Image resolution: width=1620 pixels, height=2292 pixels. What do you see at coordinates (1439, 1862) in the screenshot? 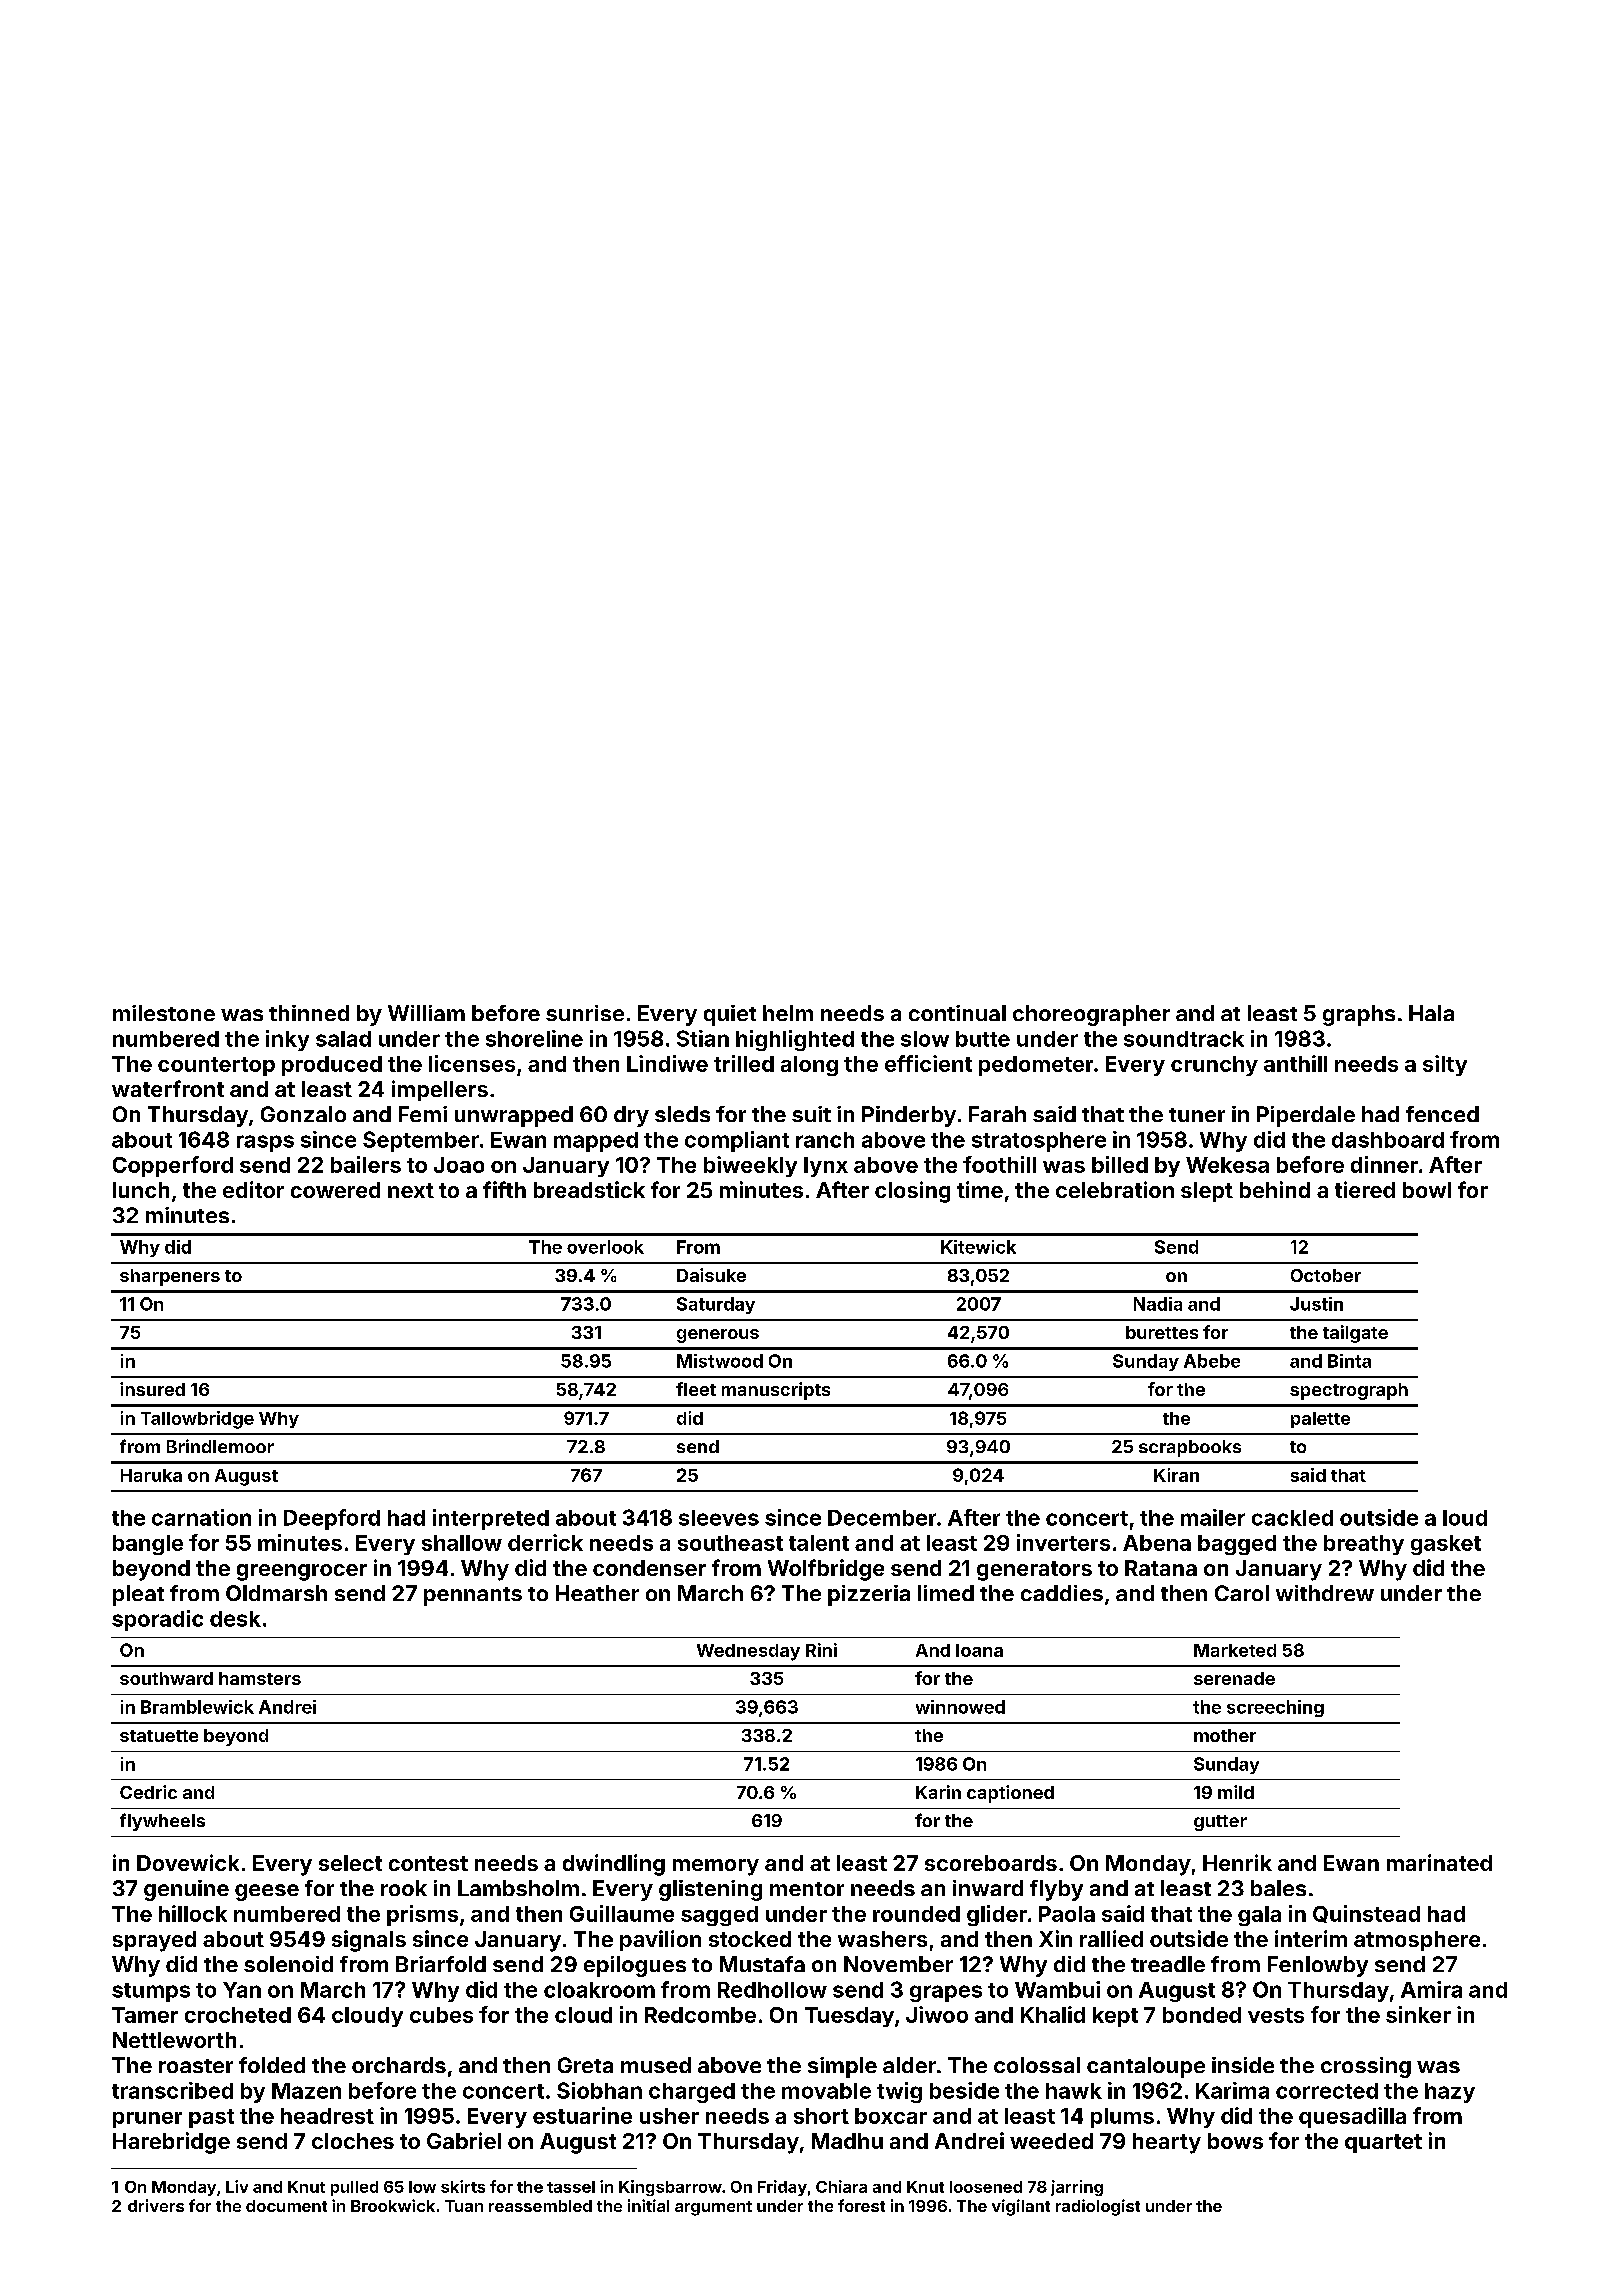
I see `marinated` at bounding box center [1439, 1862].
